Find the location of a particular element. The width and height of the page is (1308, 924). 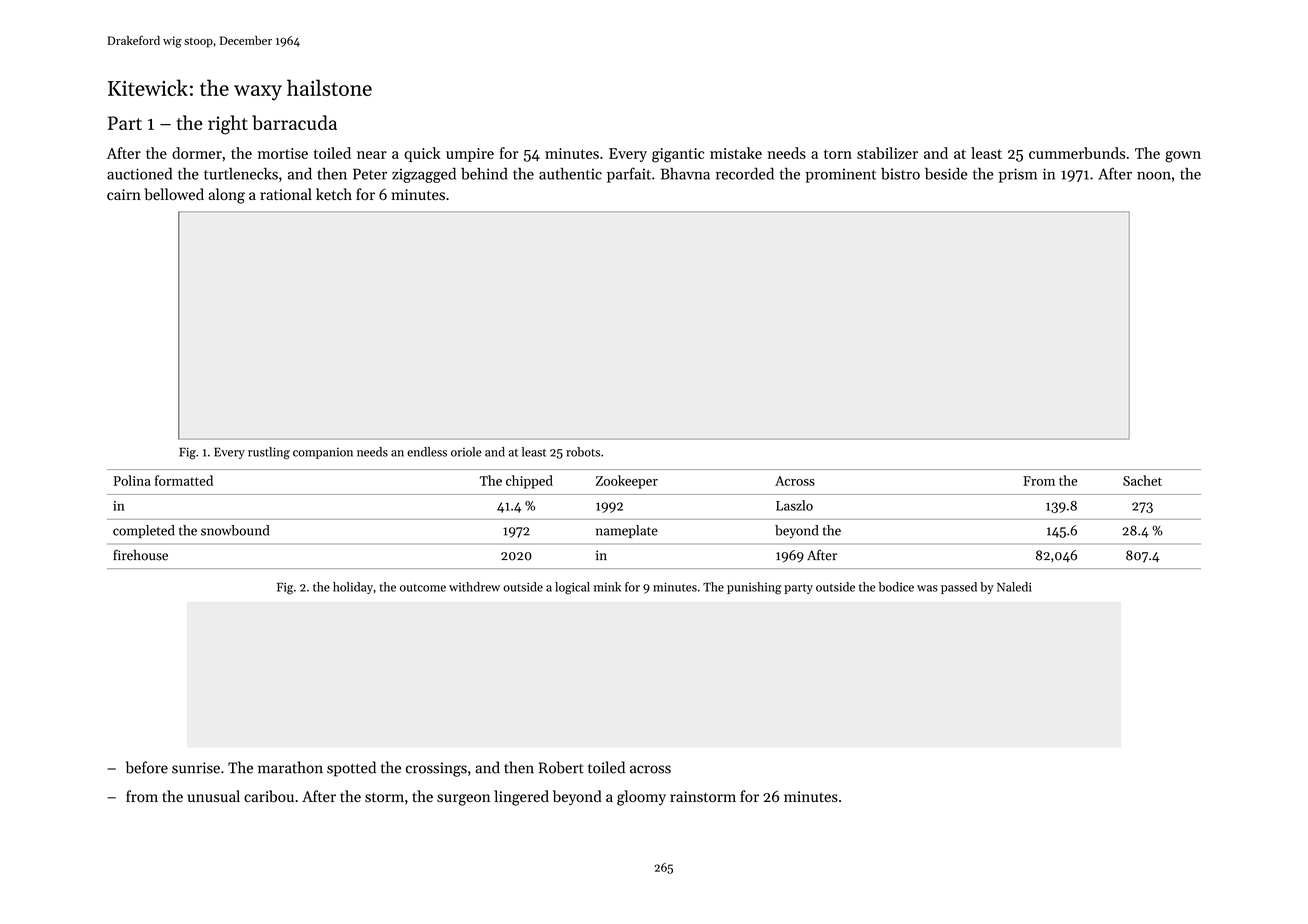

parfait is located at coordinates (629, 175).
